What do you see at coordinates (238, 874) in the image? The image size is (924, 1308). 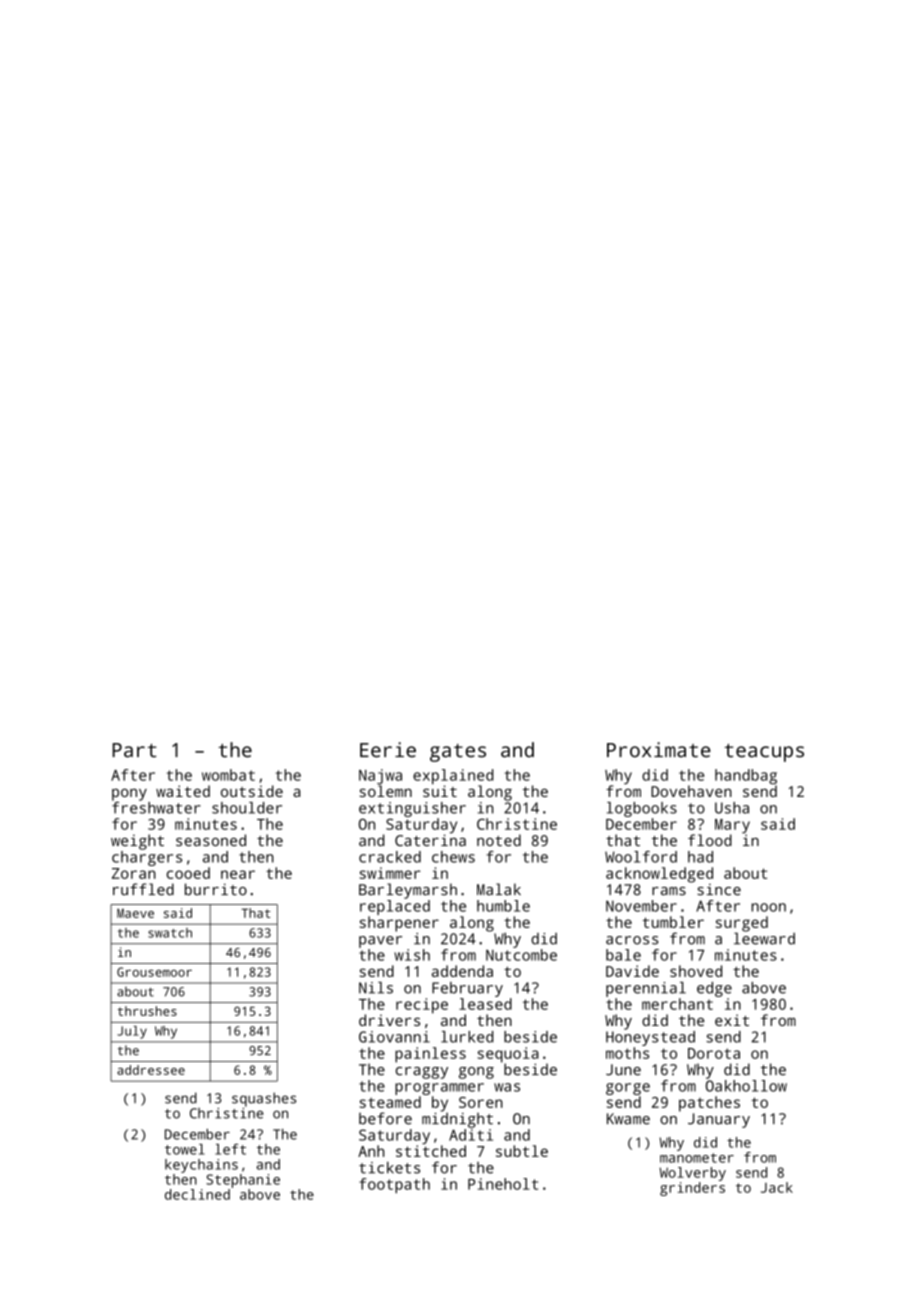 I see `near` at bounding box center [238, 874].
